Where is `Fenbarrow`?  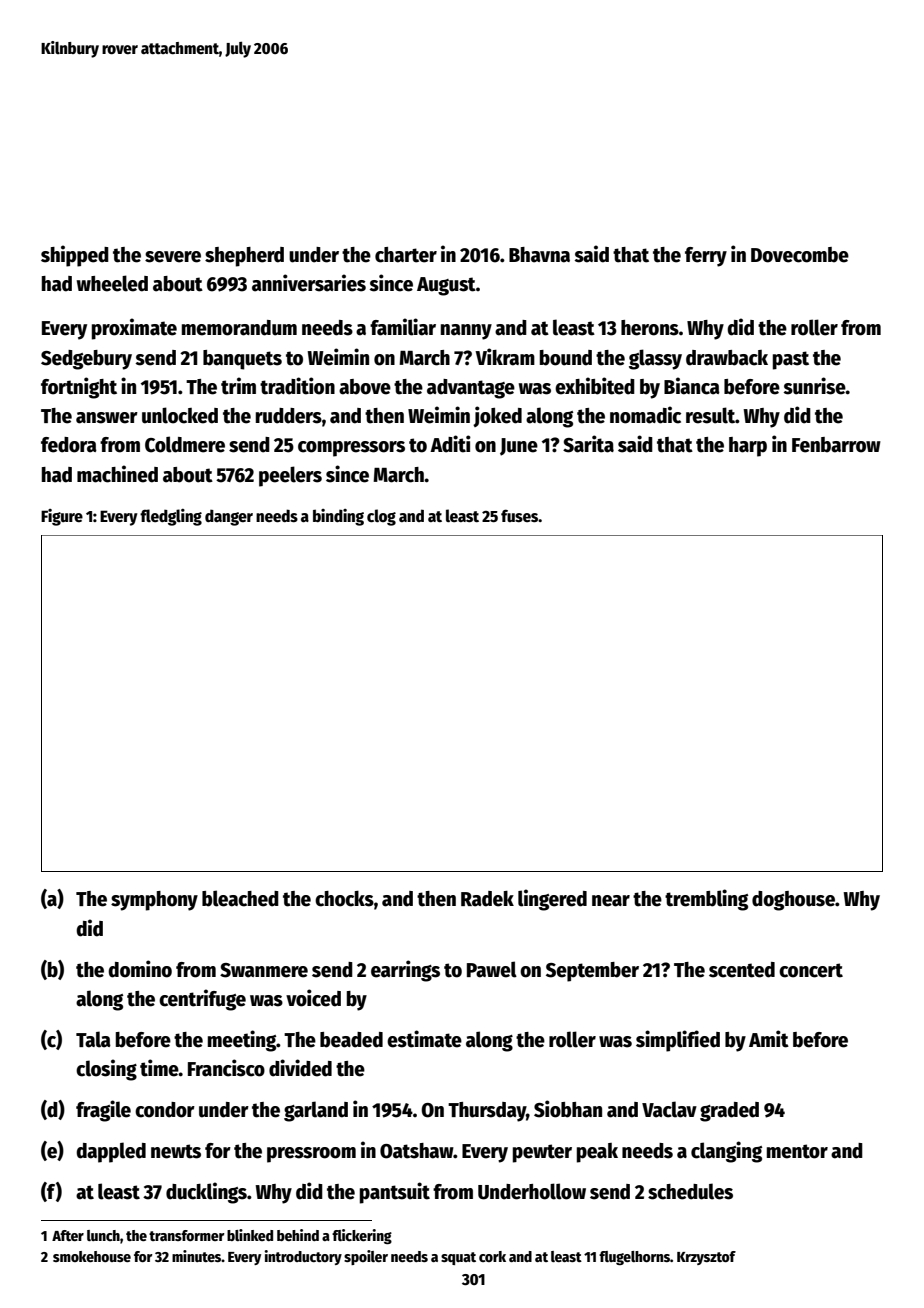 Fenbarrow is located at coordinates (836, 445).
